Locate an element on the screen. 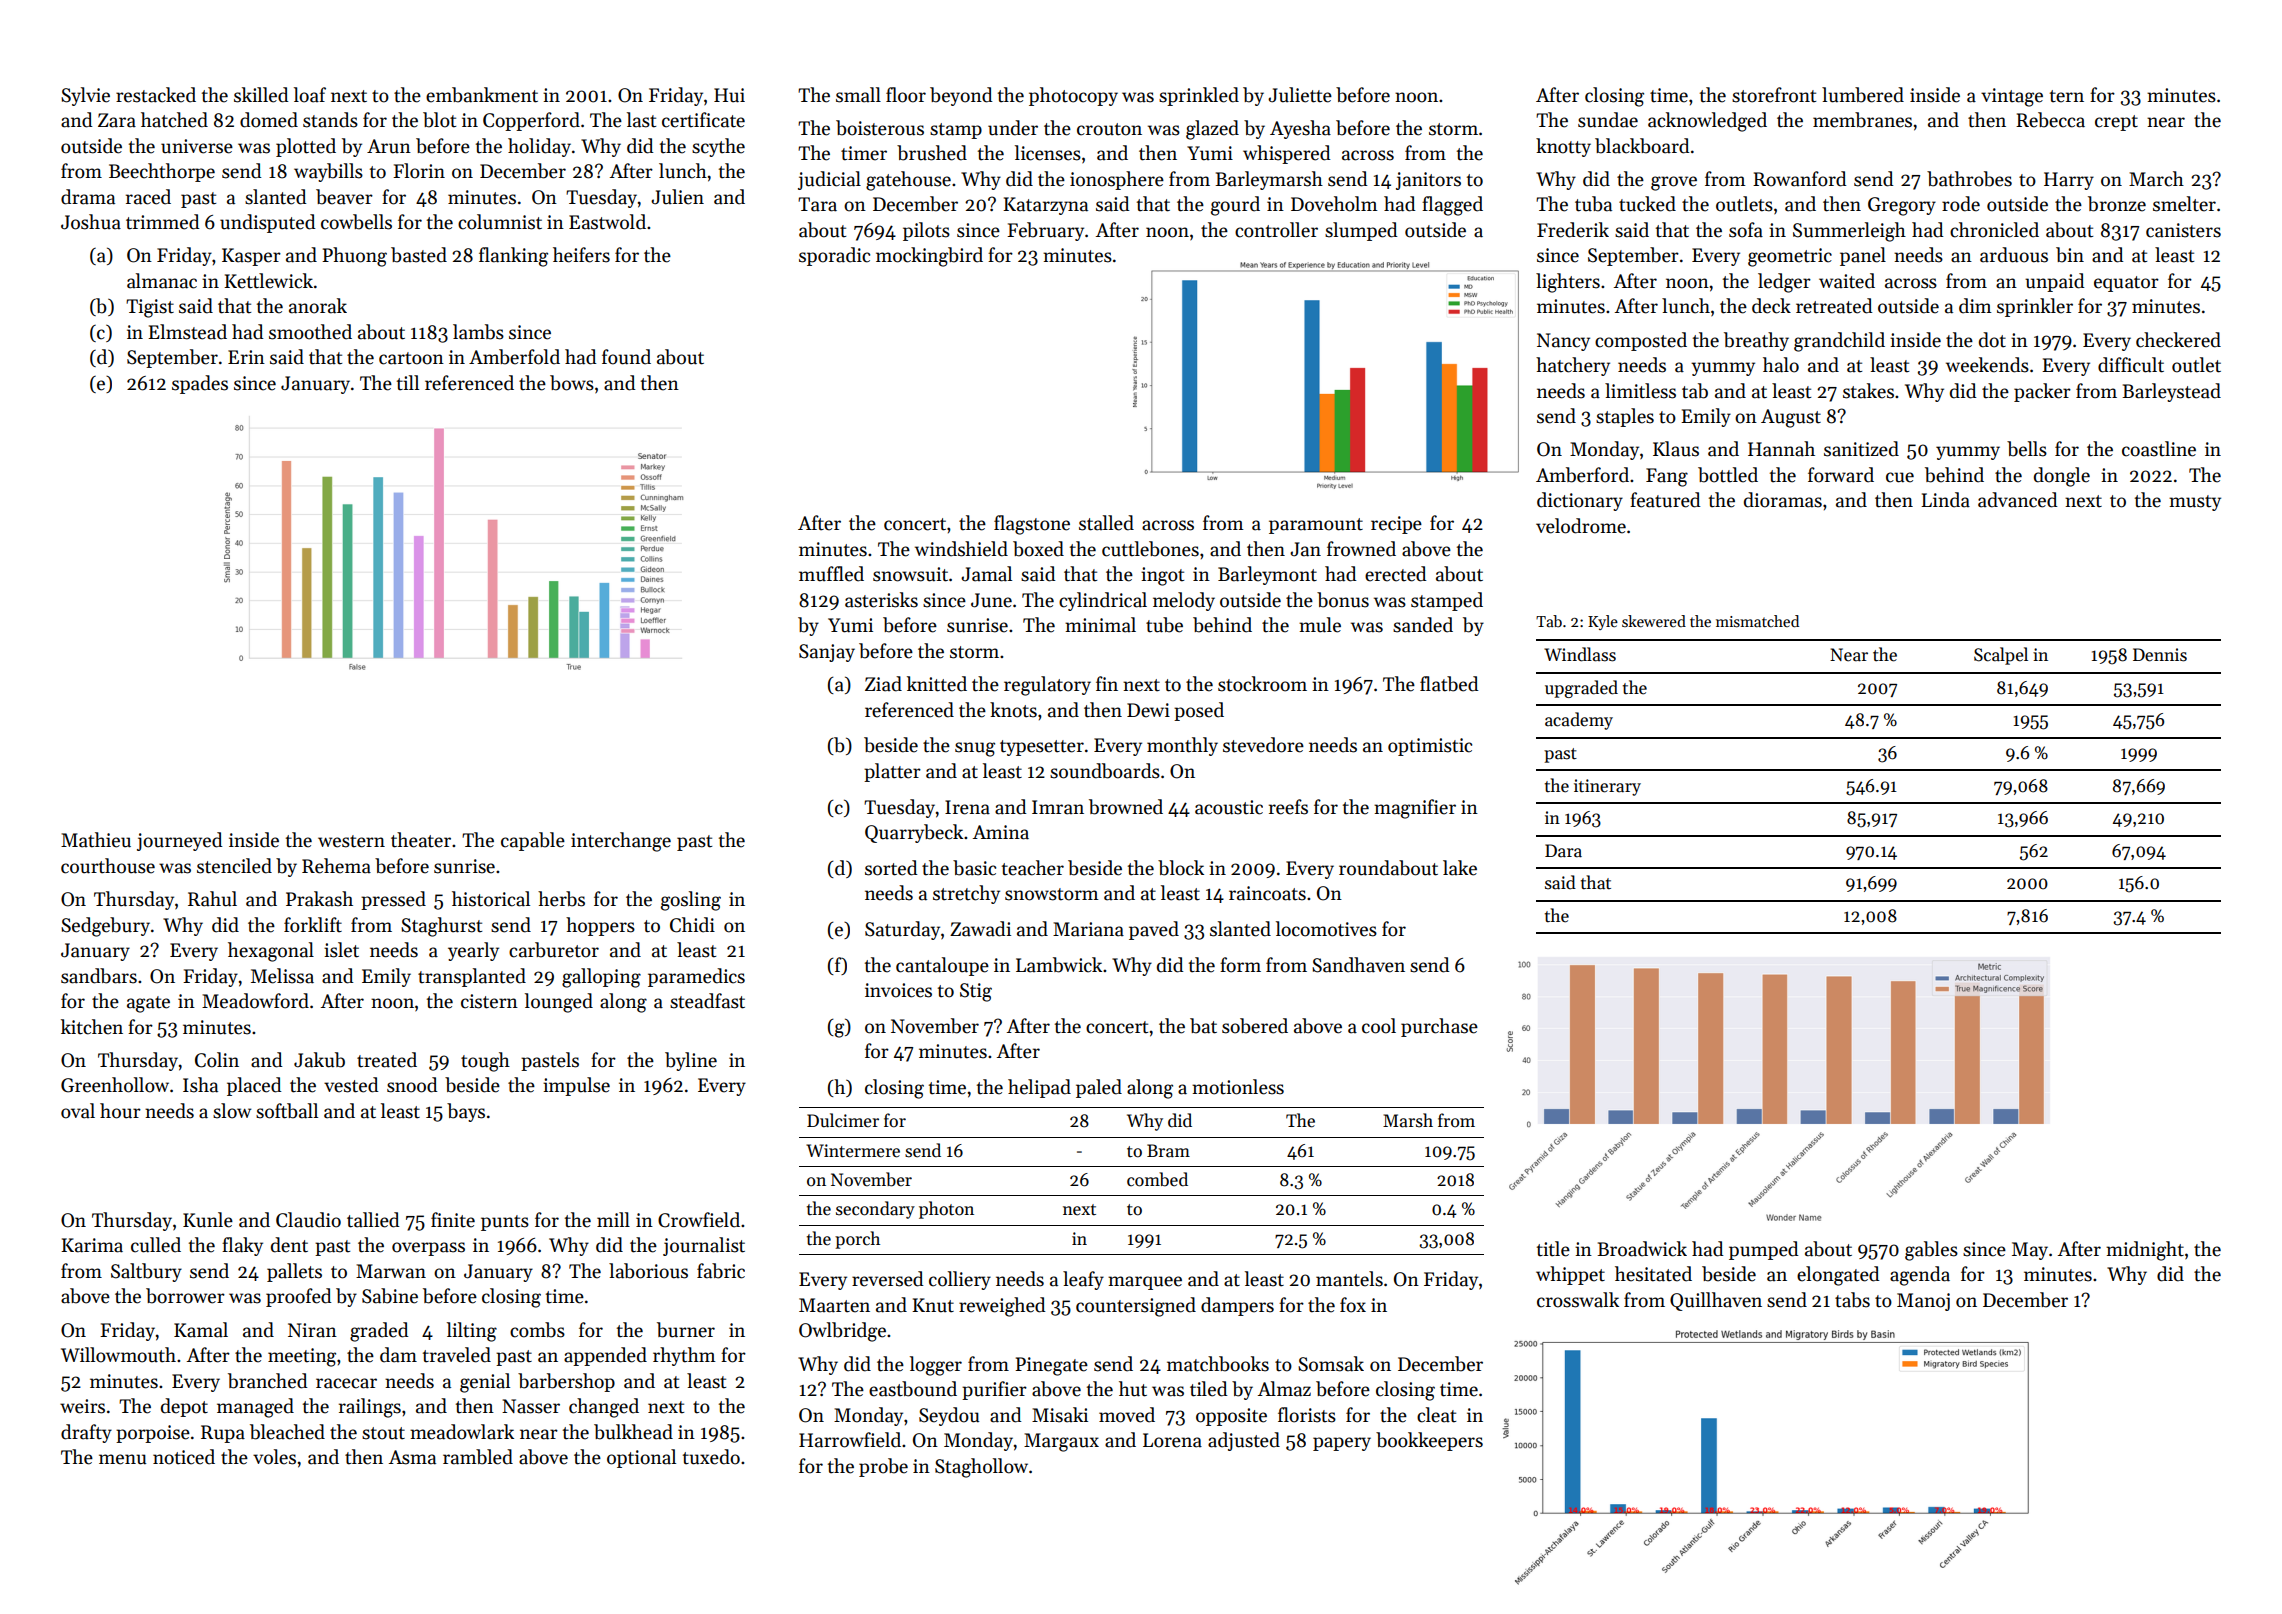  Dara is located at coordinates (1563, 851).
